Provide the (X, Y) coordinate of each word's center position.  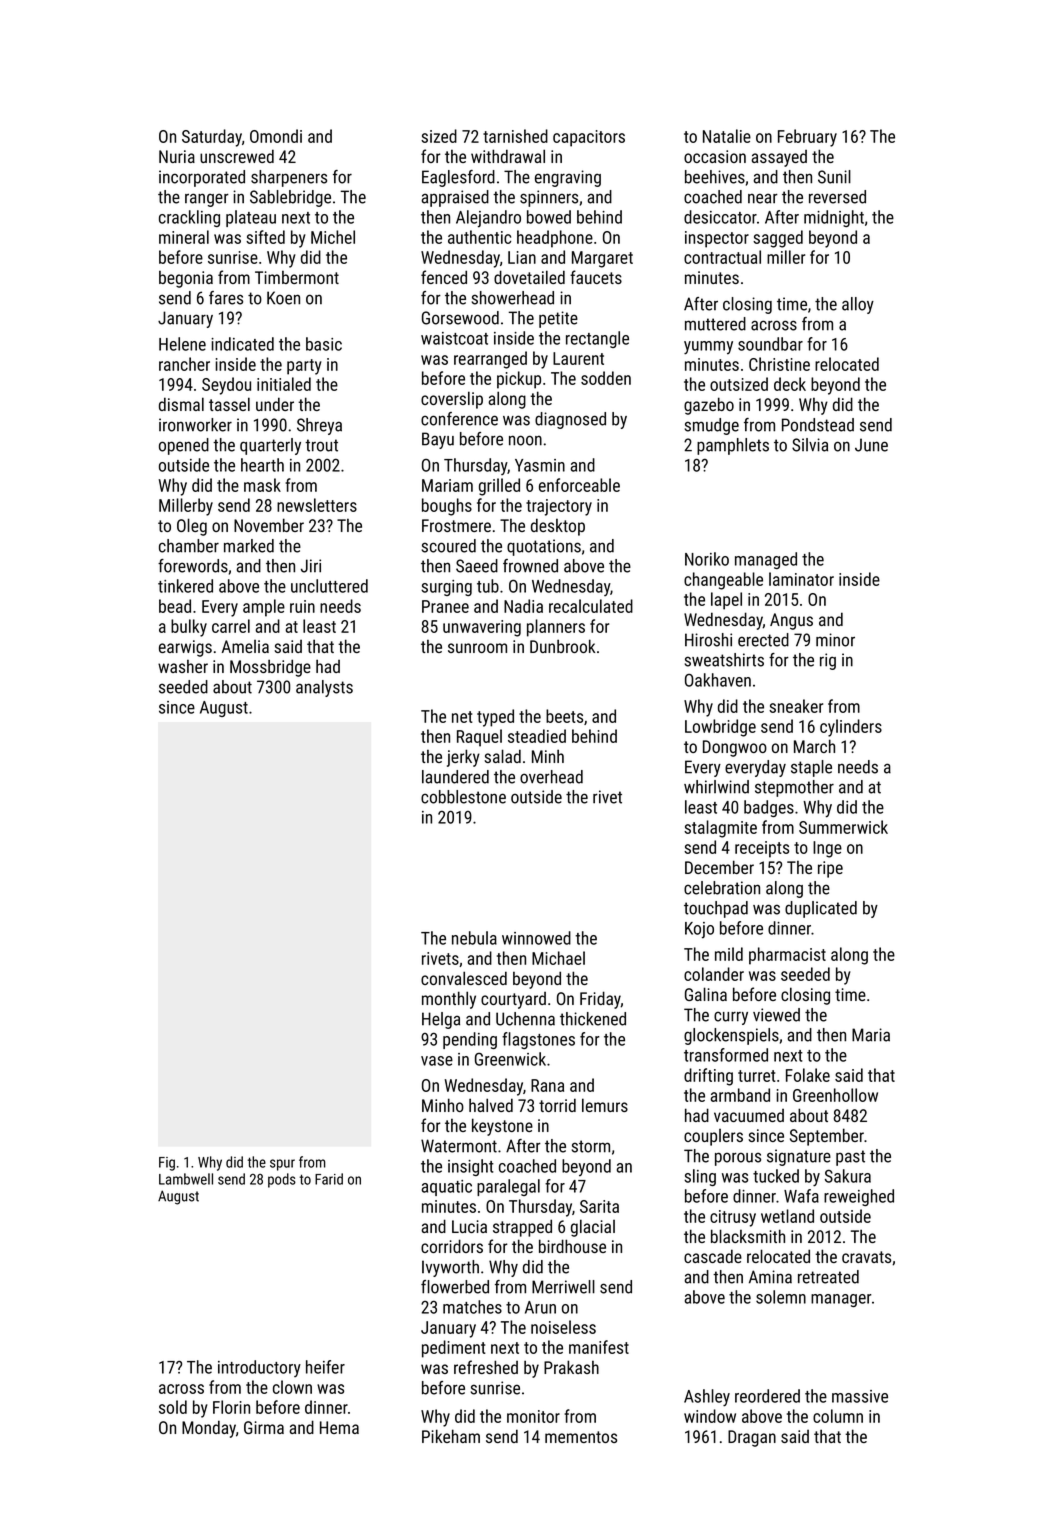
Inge (827, 849)
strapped (522, 1228)
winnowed (536, 938)
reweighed (859, 1197)
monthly (449, 1000)
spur (282, 1165)
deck (790, 384)
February (807, 138)
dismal (181, 404)
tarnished (515, 136)
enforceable (579, 485)
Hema (339, 1427)
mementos (581, 1437)
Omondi (276, 136)
